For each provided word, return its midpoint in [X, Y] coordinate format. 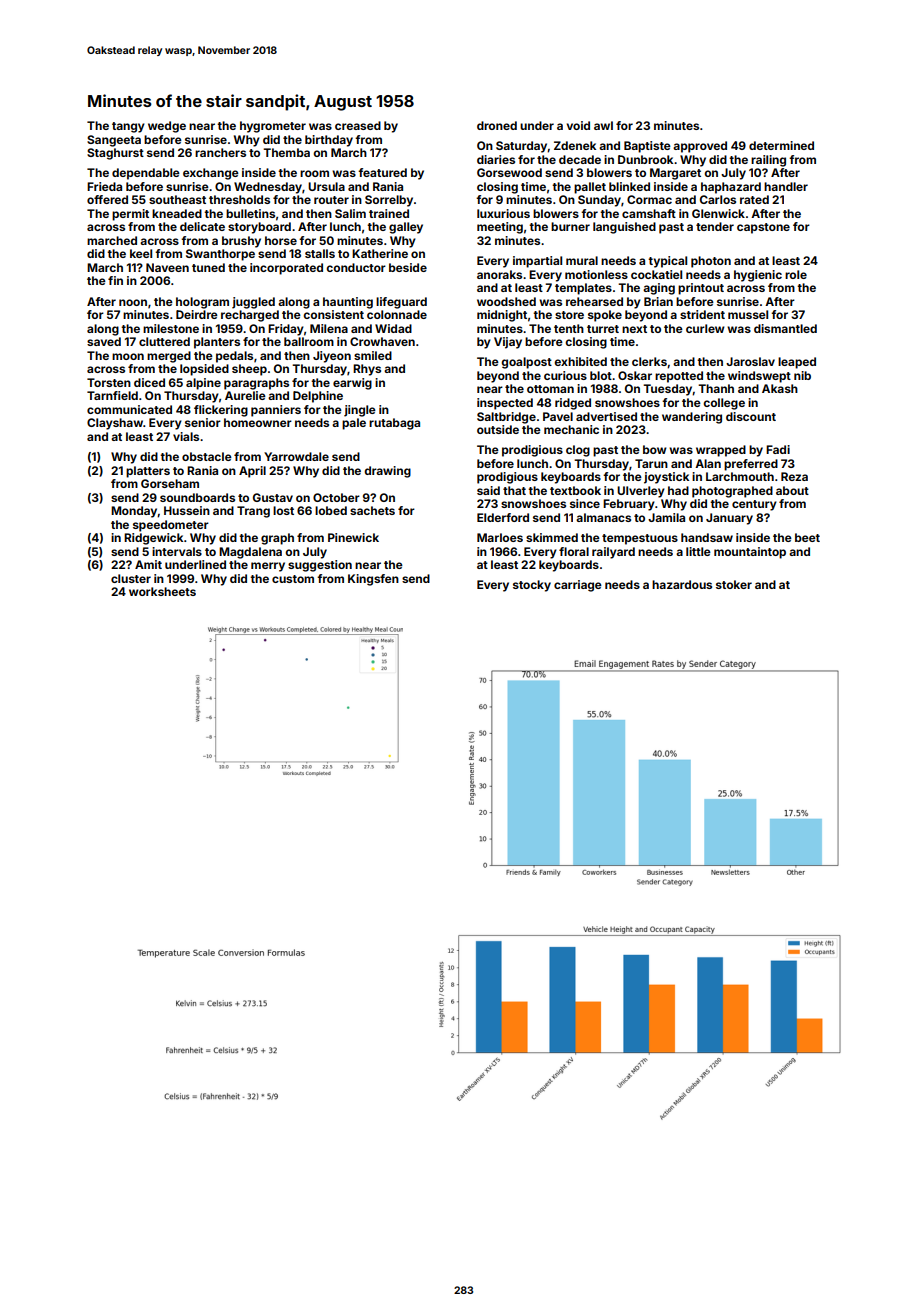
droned [497, 125]
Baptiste [647, 147]
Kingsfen [373, 580]
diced [149, 382]
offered [107, 199]
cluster [131, 578]
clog [578, 451]
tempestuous [640, 539]
